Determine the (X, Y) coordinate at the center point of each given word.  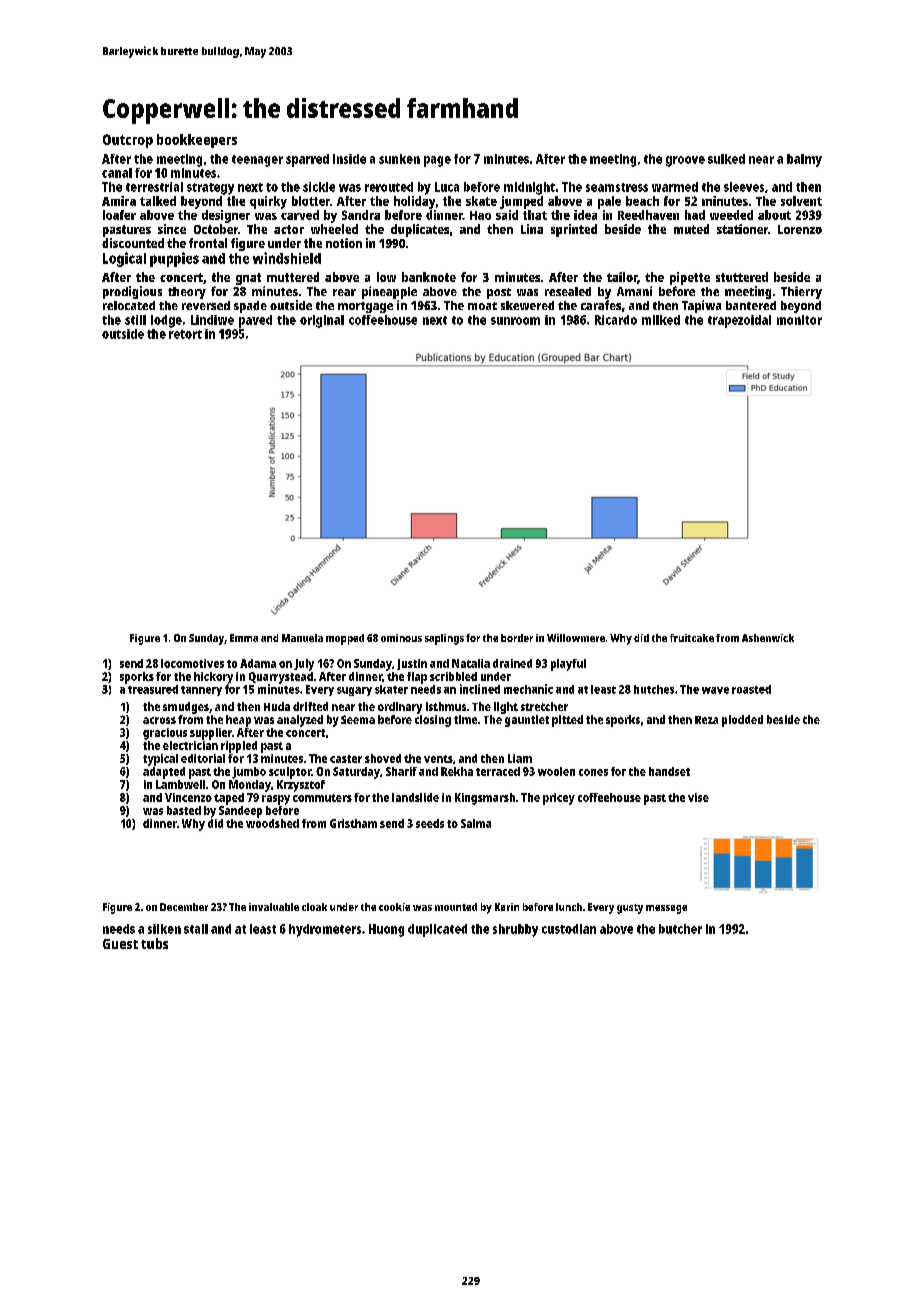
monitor (799, 320)
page (437, 161)
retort (185, 334)
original (322, 321)
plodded (742, 721)
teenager (257, 161)
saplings (444, 639)
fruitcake (692, 638)
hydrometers (325, 930)
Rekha (457, 771)
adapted (164, 773)
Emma (244, 638)
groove (685, 161)
